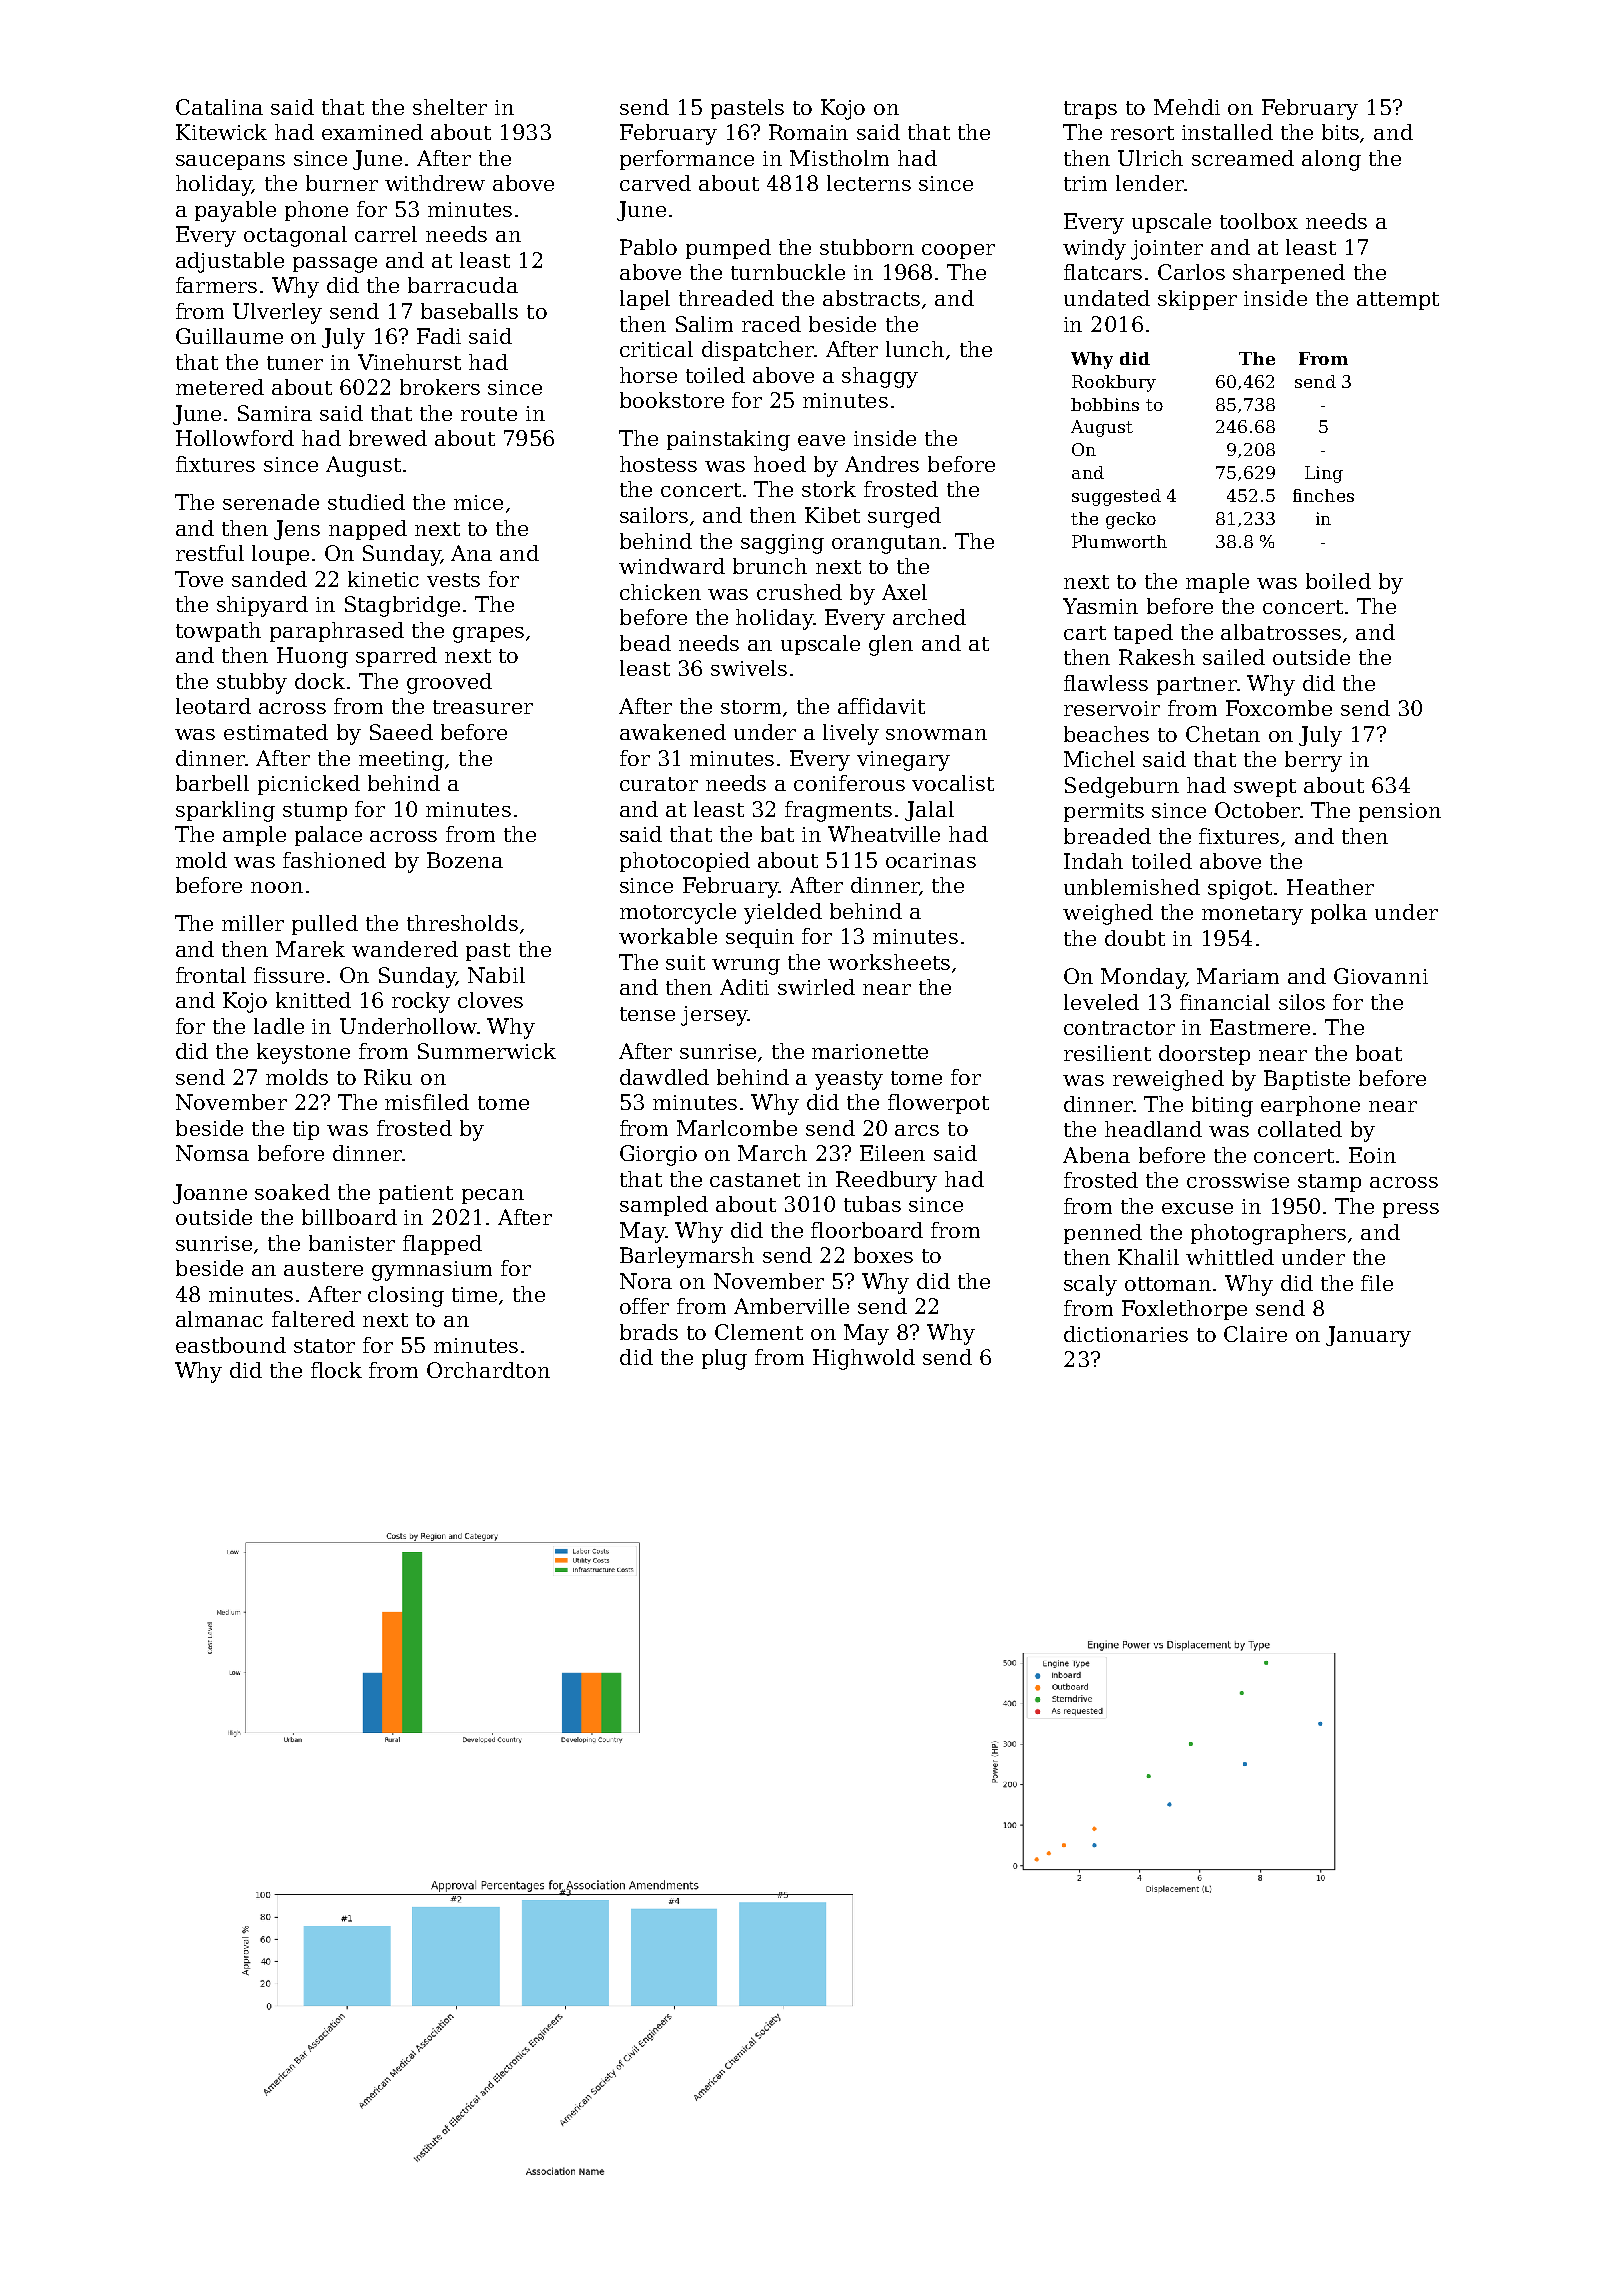  Describe the element at coordinates (1119, 1028) in the document. I see `contractor` at that location.
